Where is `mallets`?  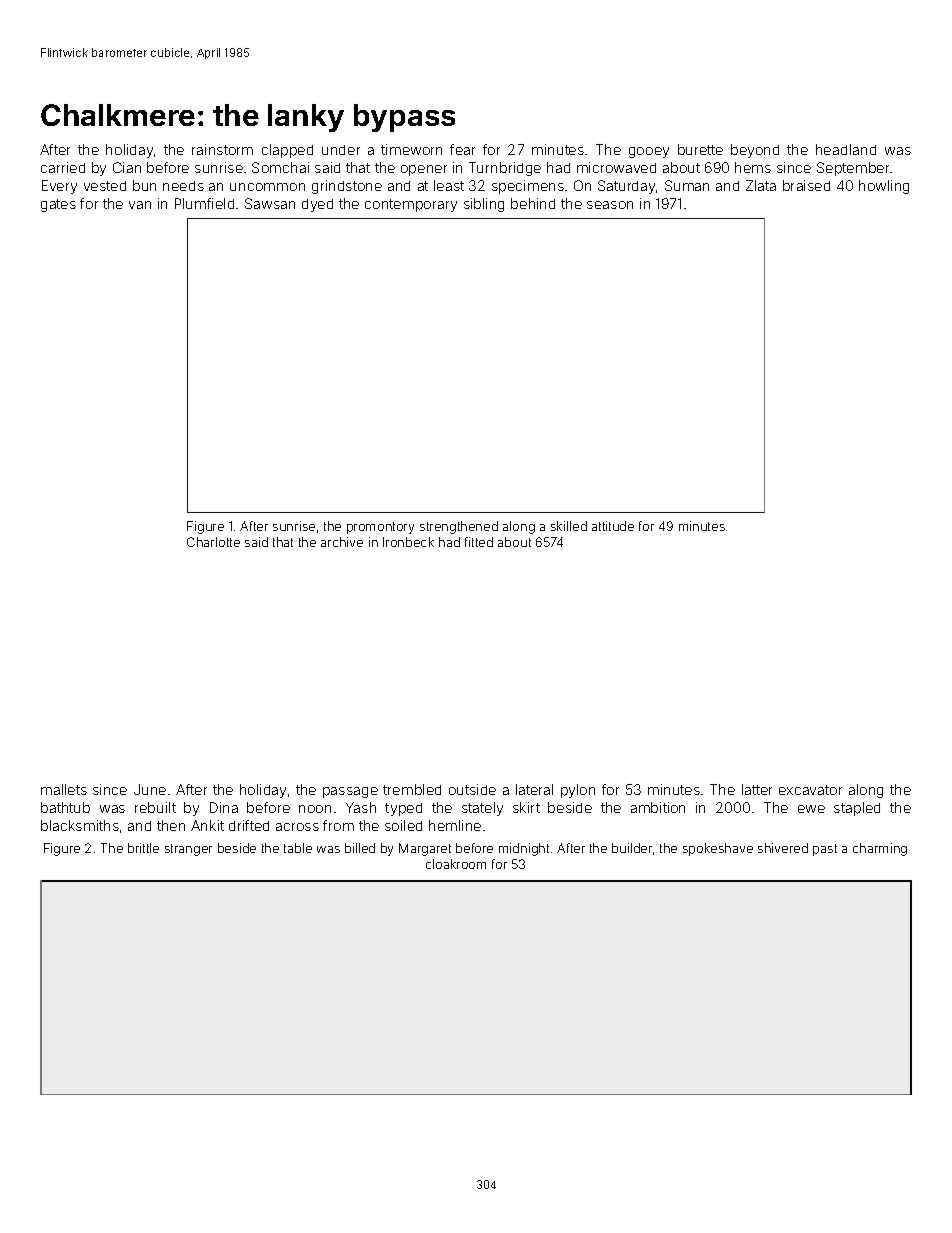
mallets is located at coordinates (64, 789).
